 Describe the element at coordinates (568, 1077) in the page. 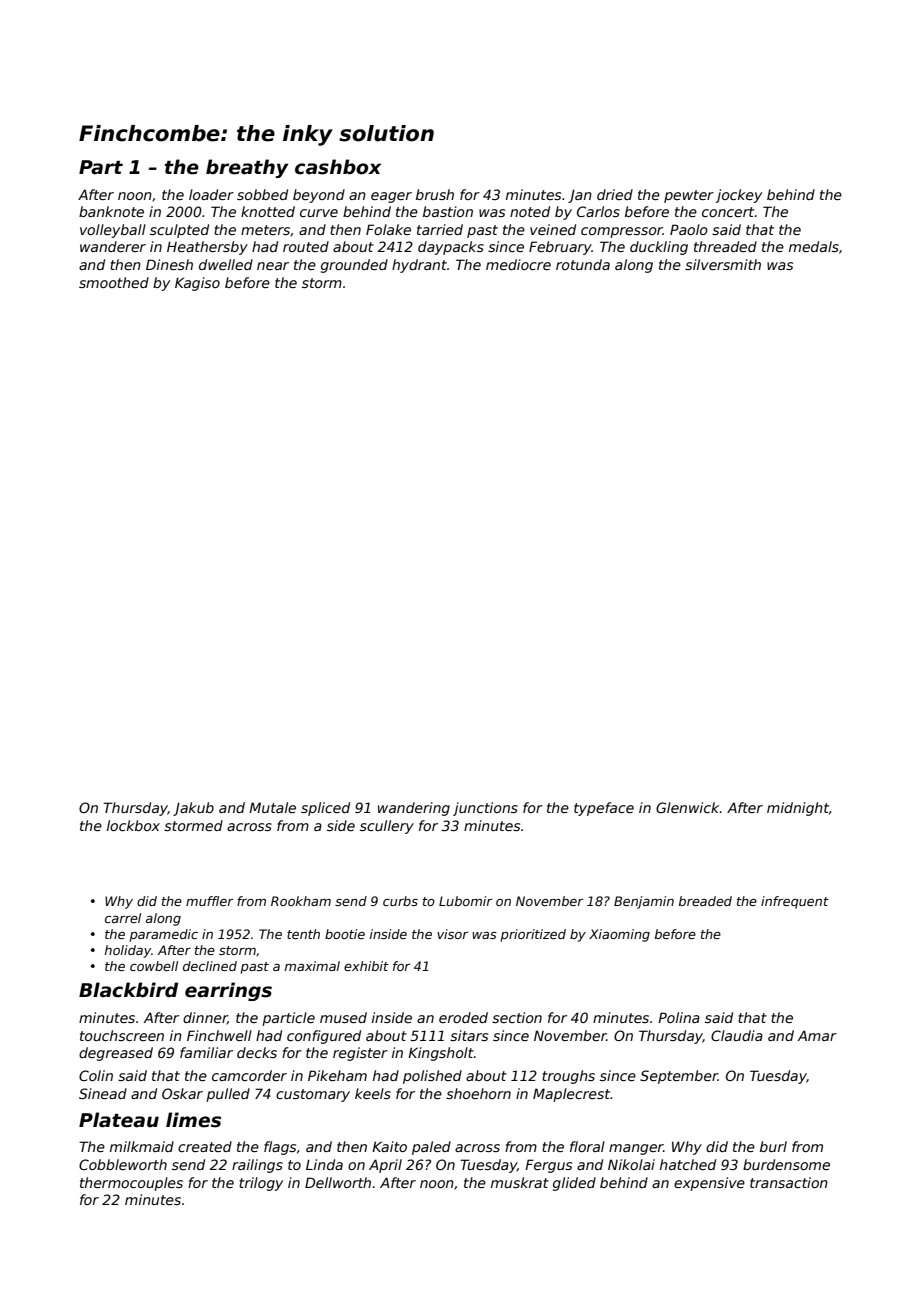

I see `troughs` at that location.
